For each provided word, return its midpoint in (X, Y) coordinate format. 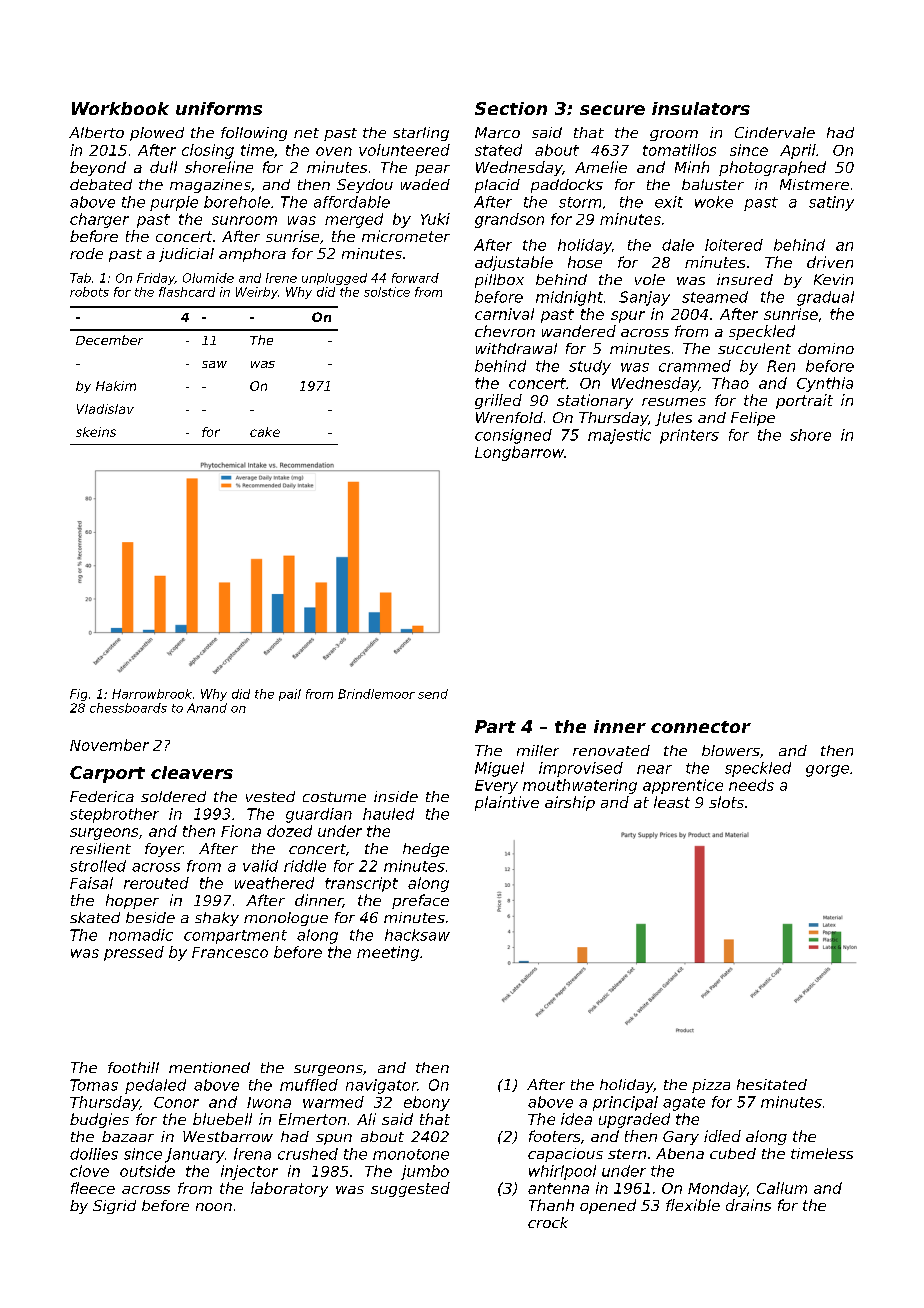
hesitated (772, 1084)
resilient (100, 848)
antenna (558, 1188)
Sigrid (114, 1207)
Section (511, 108)
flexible (693, 1205)
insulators (701, 108)
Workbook (120, 108)
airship (570, 803)
